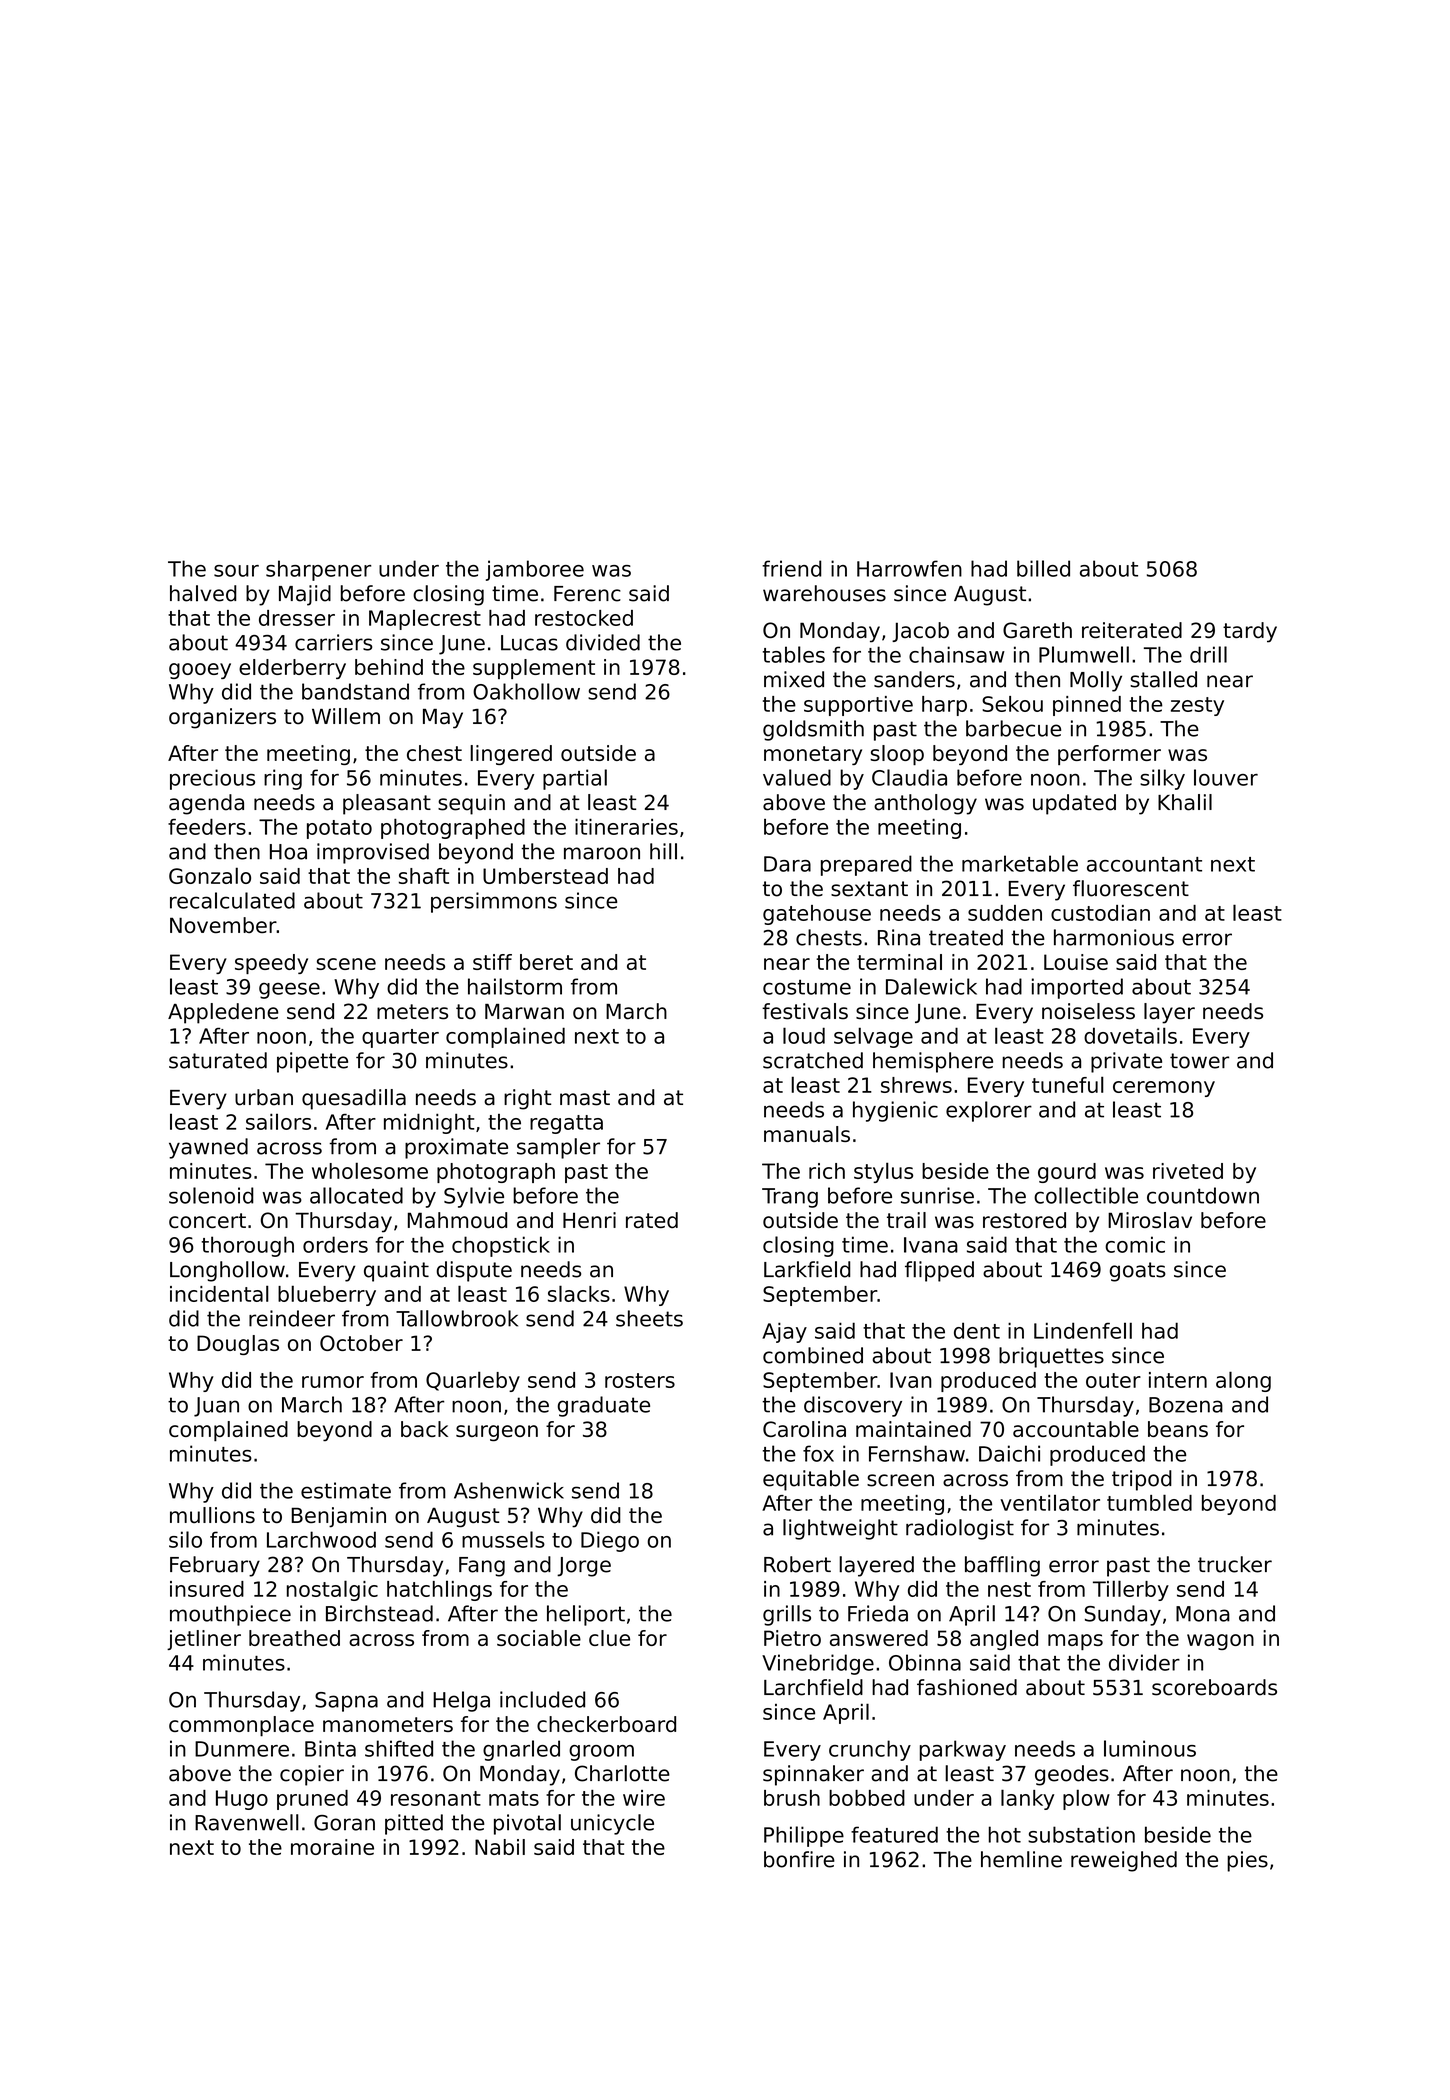 The height and width of the page is (2100, 1450). I want to click on Ajay, so click(784, 1332).
